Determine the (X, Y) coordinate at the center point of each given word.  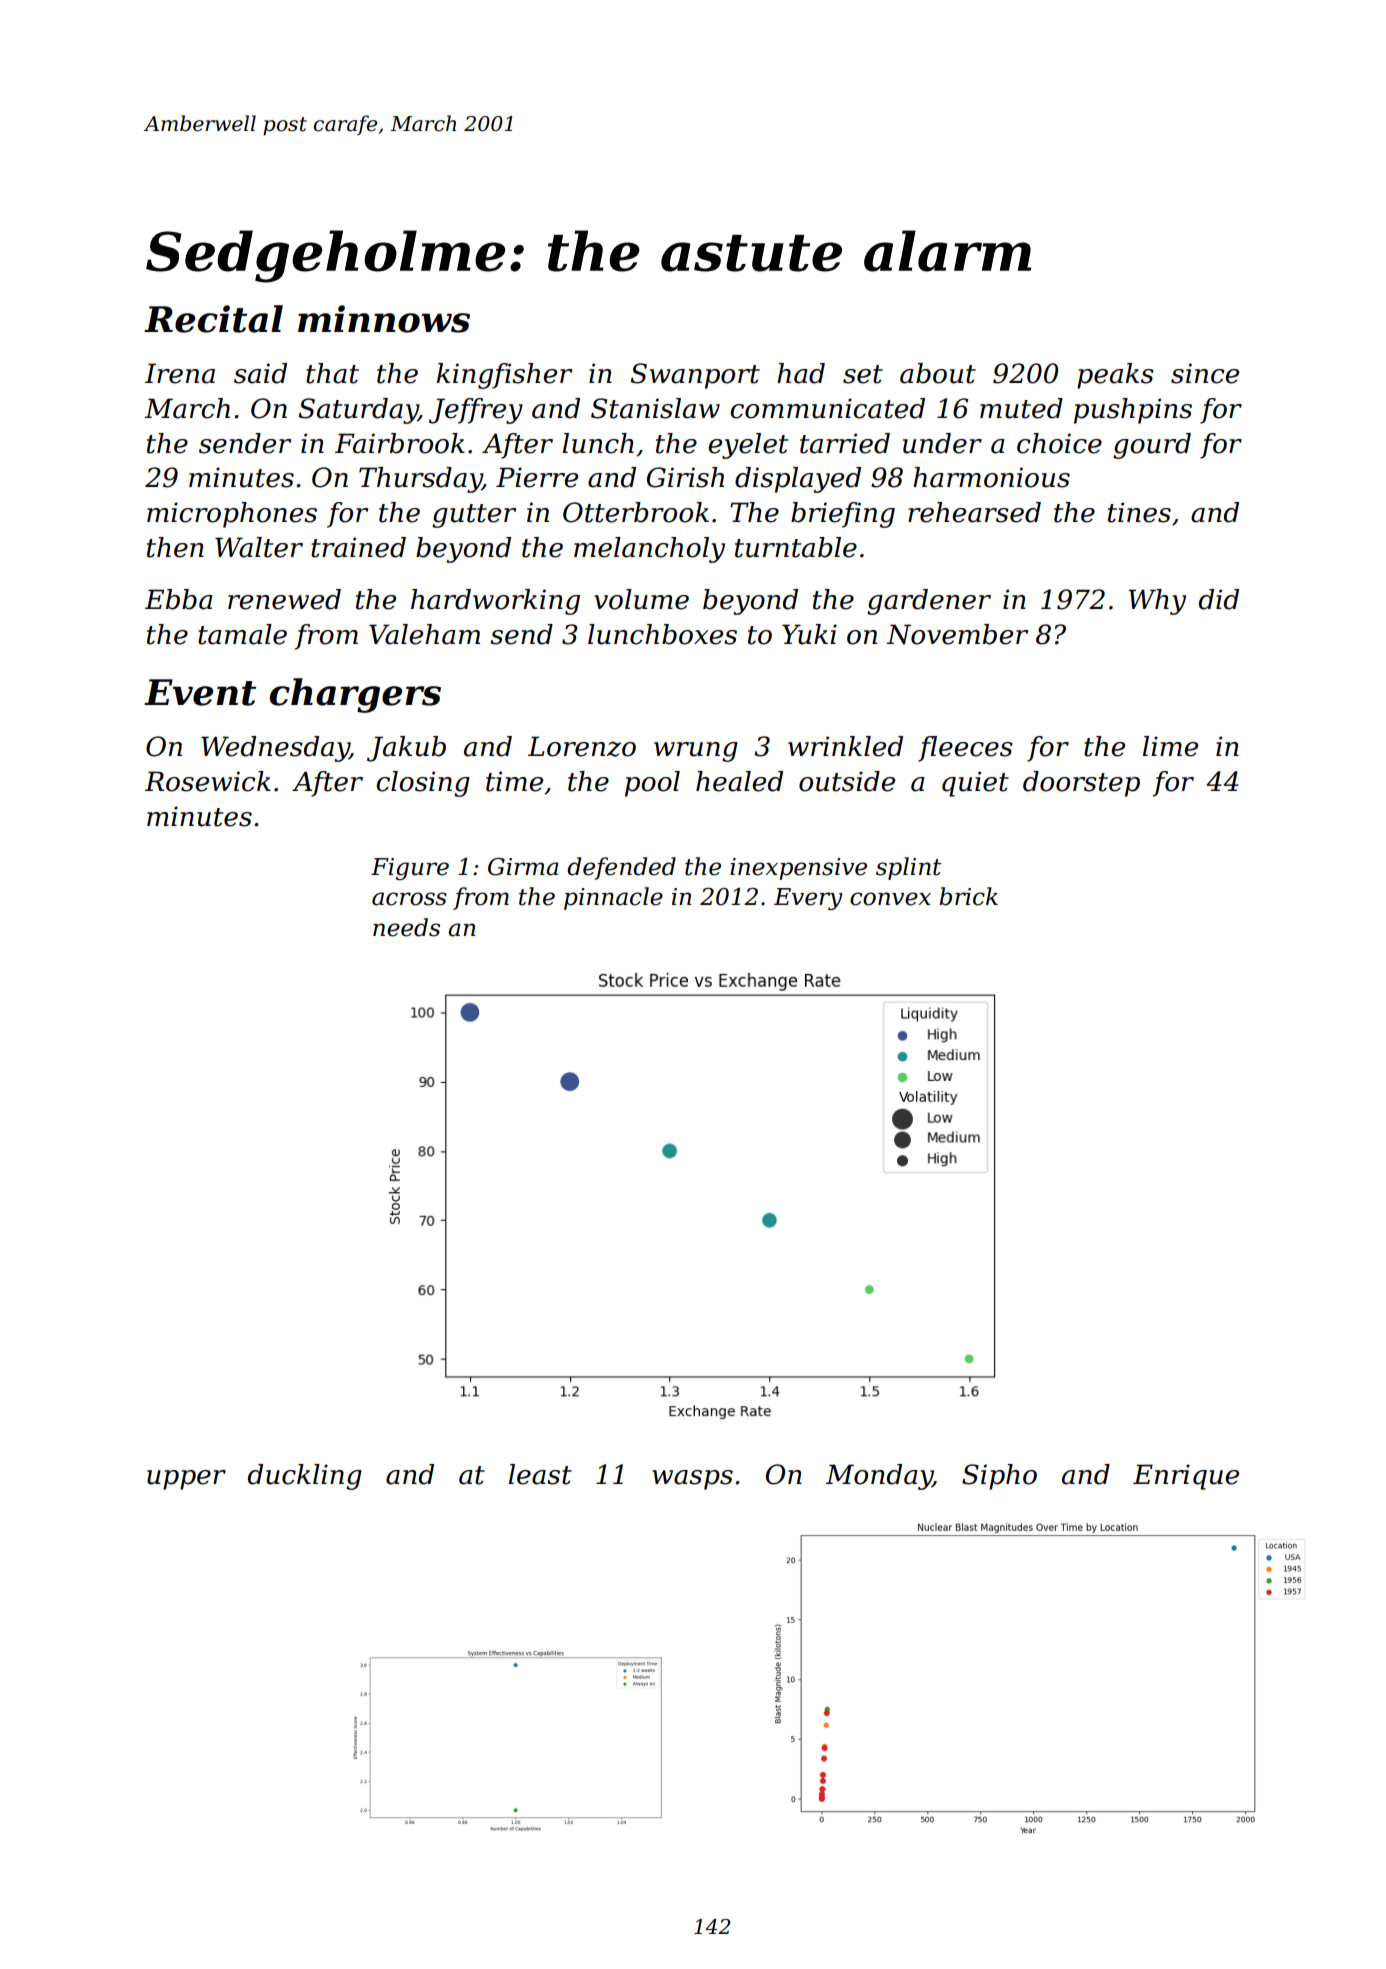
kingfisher (504, 376)
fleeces (965, 749)
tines (1139, 512)
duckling (305, 1477)
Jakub (406, 749)
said (260, 373)
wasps (692, 1480)
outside (847, 781)
